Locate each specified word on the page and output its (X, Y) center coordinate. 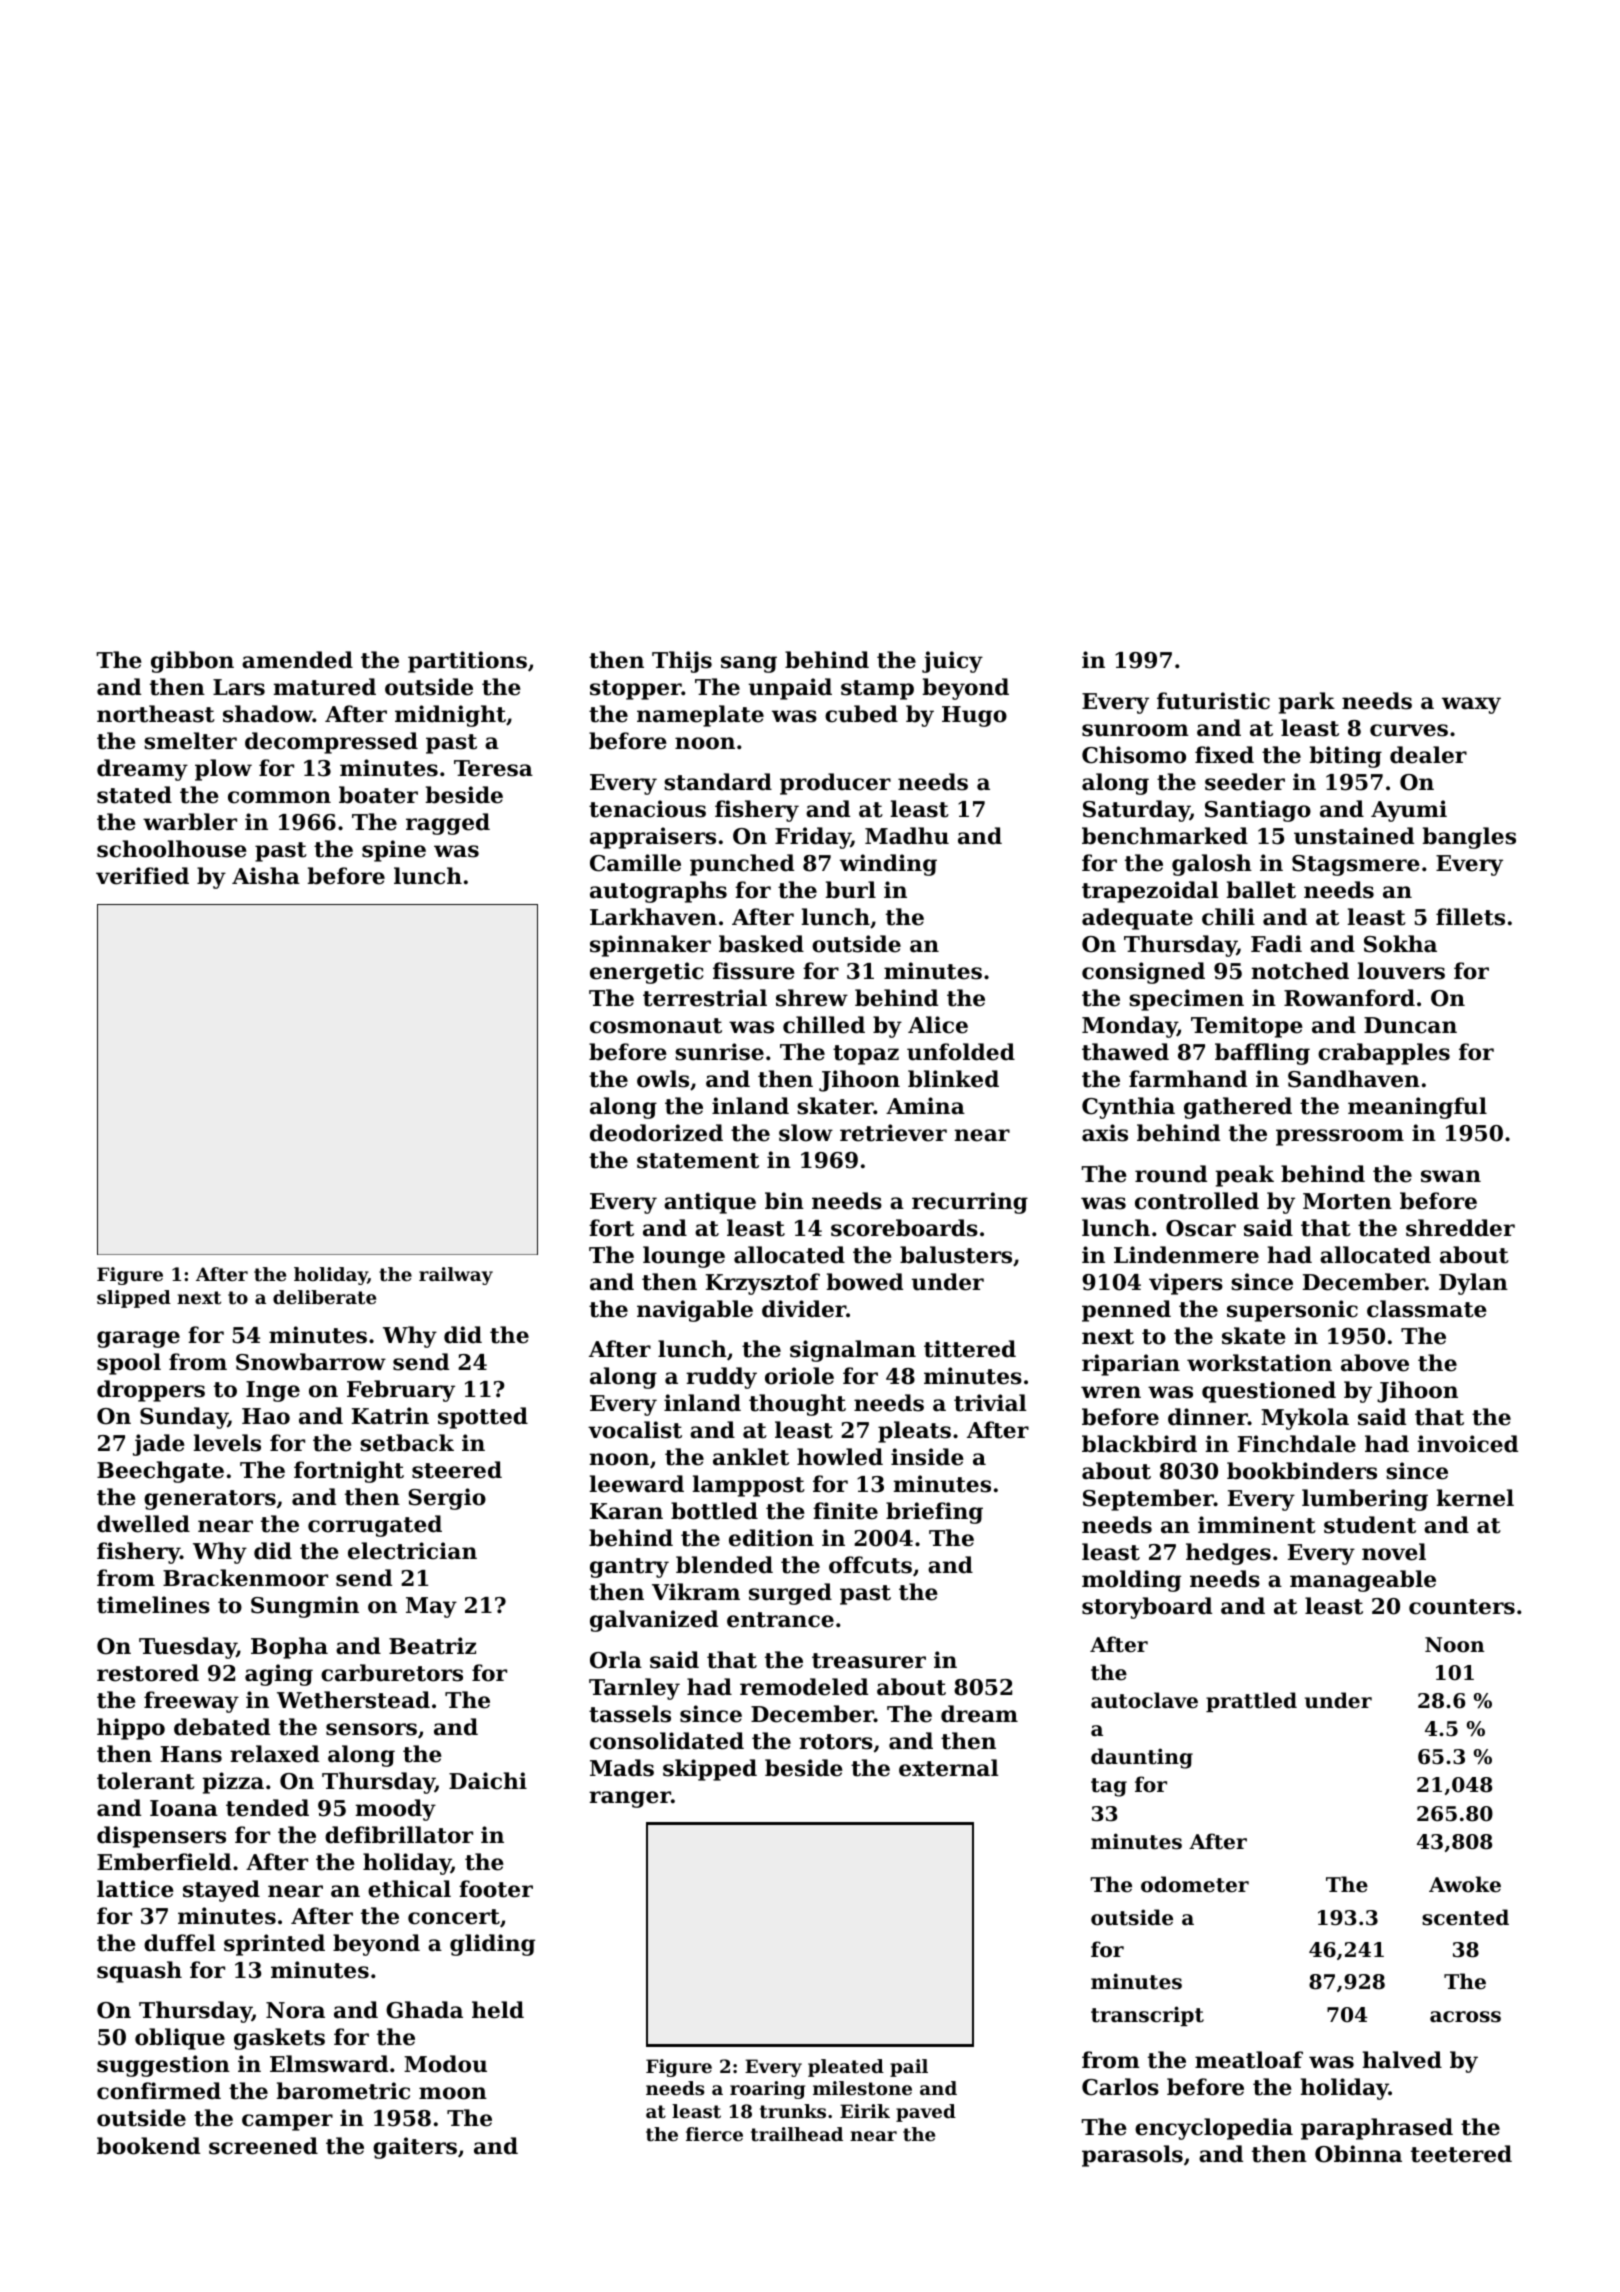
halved (1402, 2060)
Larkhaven (653, 917)
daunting (1142, 1758)
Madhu (907, 836)
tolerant (146, 1781)
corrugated (375, 1526)
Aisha (266, 876)
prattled (1251, 1702)
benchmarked (1165, 836)
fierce (714, 2134)
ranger (630, 1799)
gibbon (192, 662)
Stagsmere (1356, 865)
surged (790, 1594)
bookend (148, 2146)
